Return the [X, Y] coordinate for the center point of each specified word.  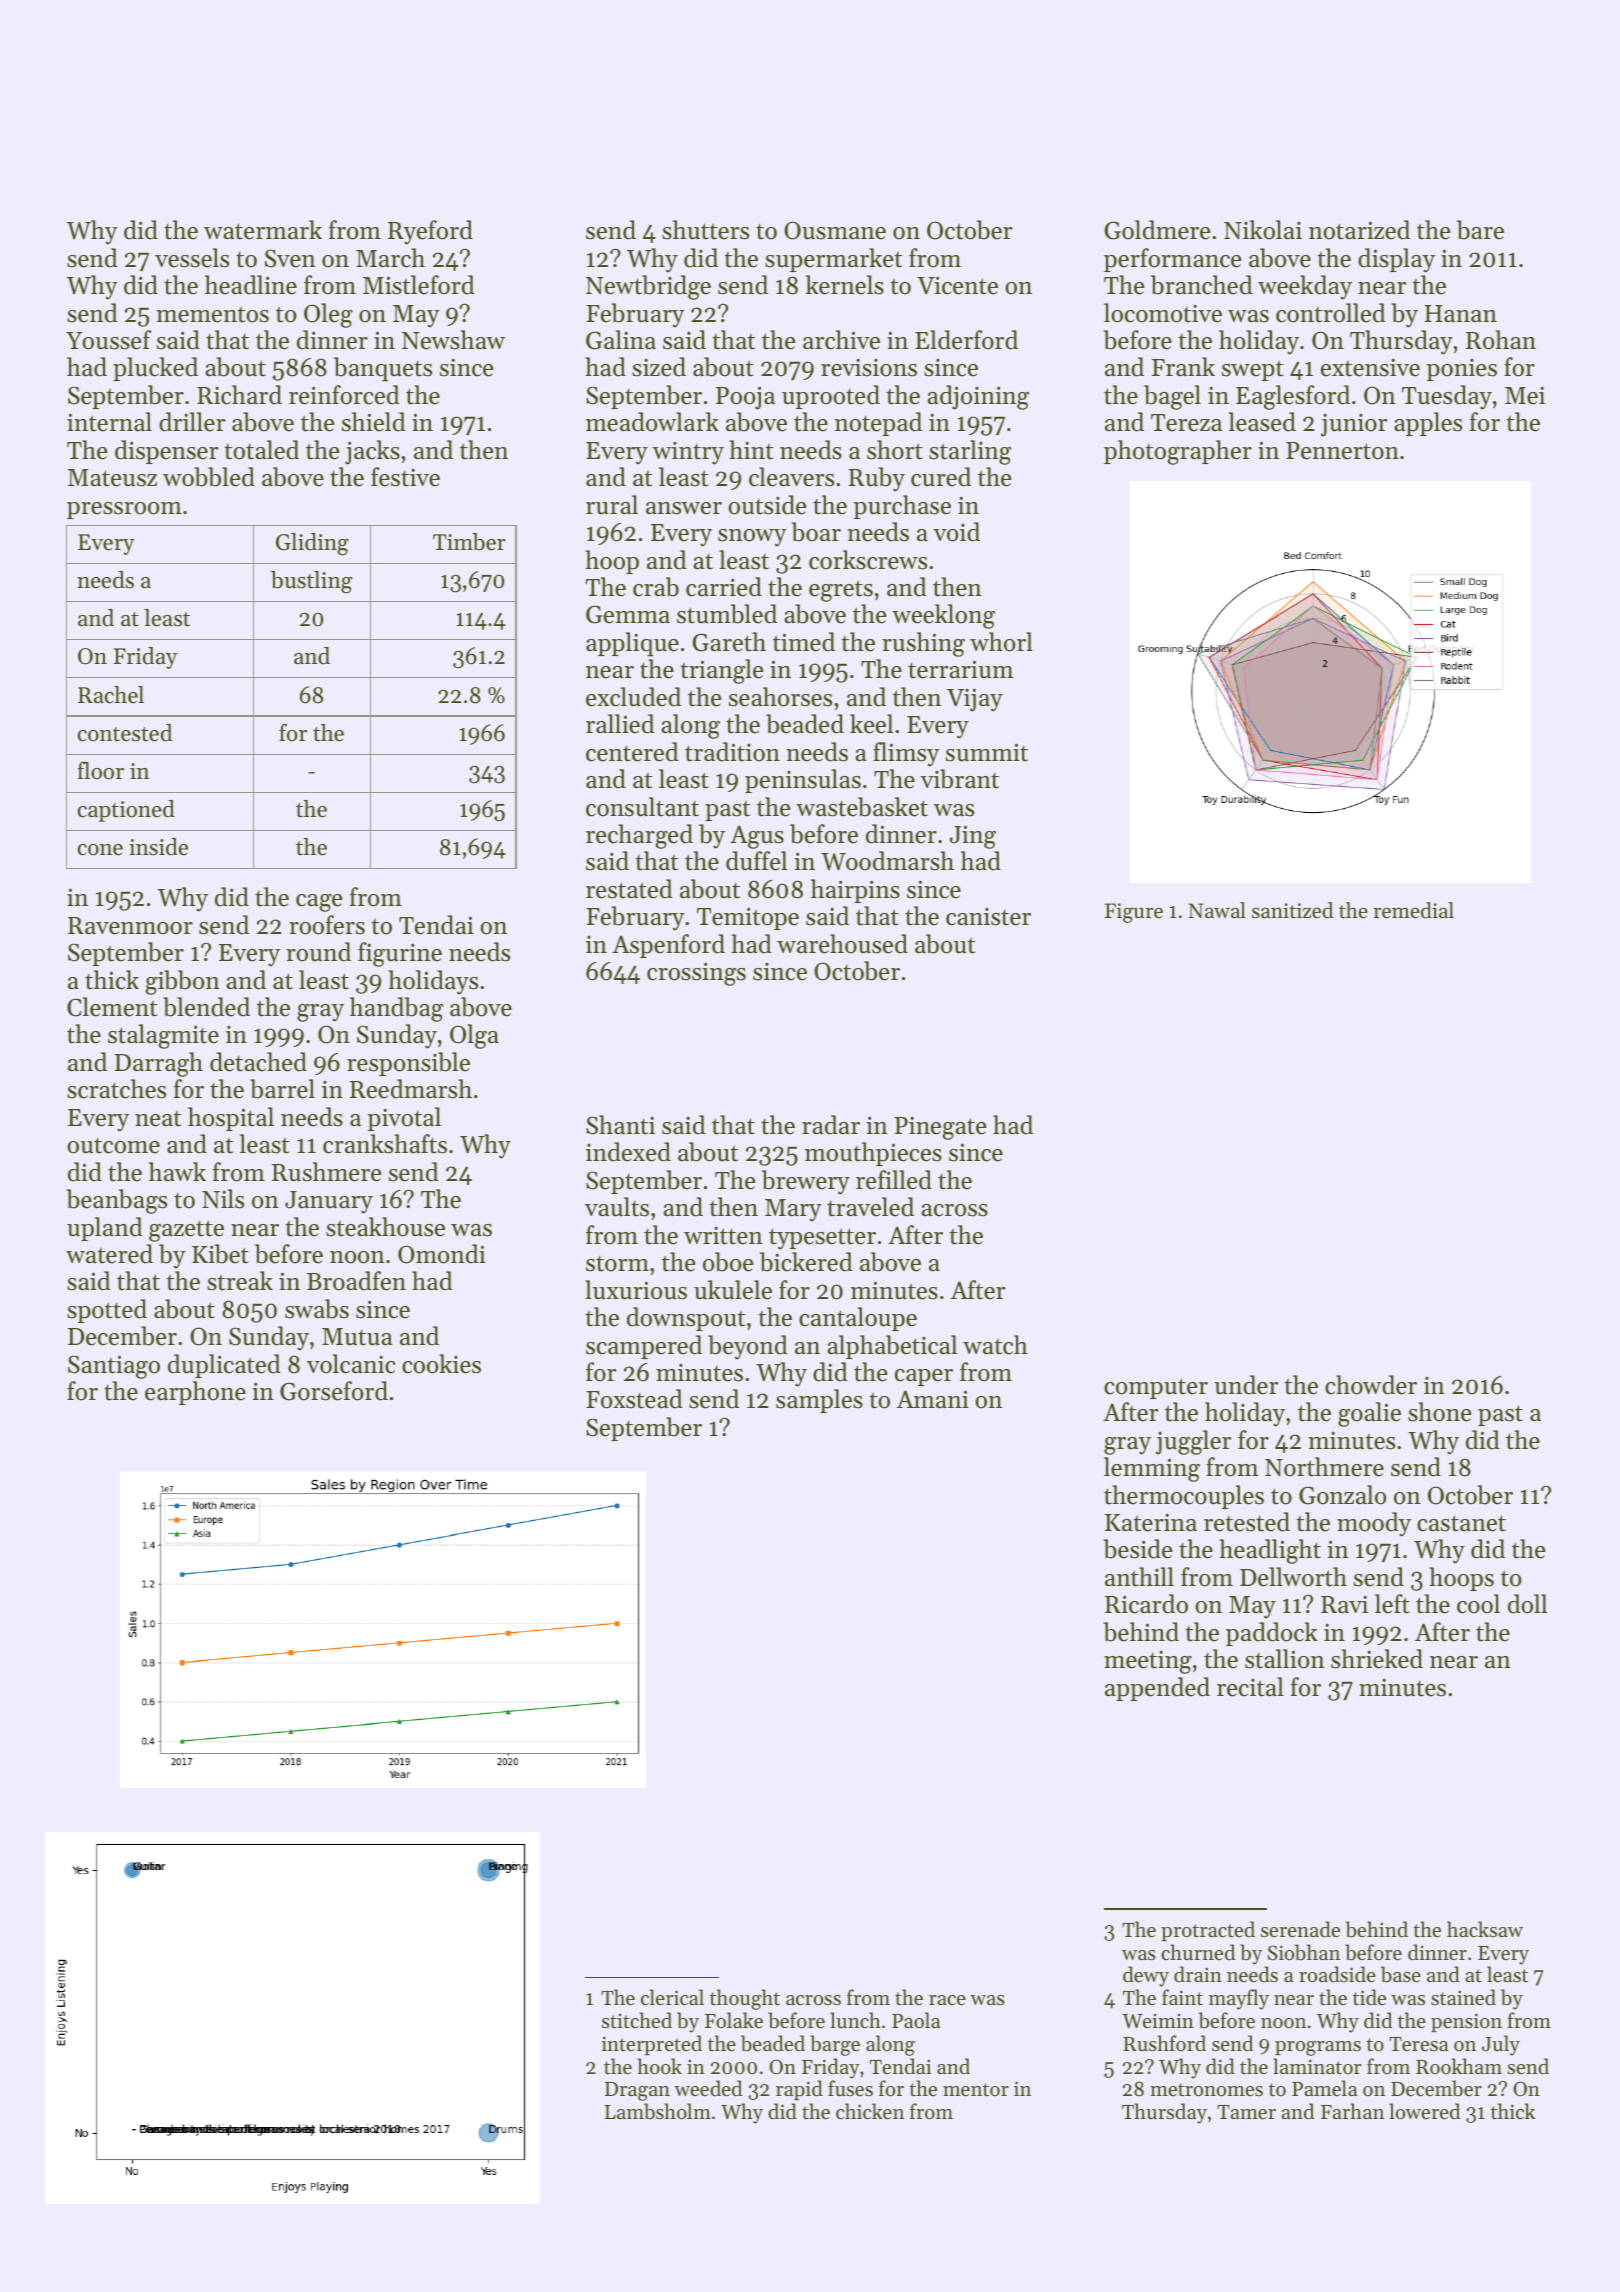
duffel [756, 861]
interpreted [652, 2045]
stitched [637, 2020]
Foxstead [634, 1399]
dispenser [166, 452]
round [318, 952]
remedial [1413, 910]
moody [1374, 1524]
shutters [705, 230]
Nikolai [1263, 230]
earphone [195, 1393]
